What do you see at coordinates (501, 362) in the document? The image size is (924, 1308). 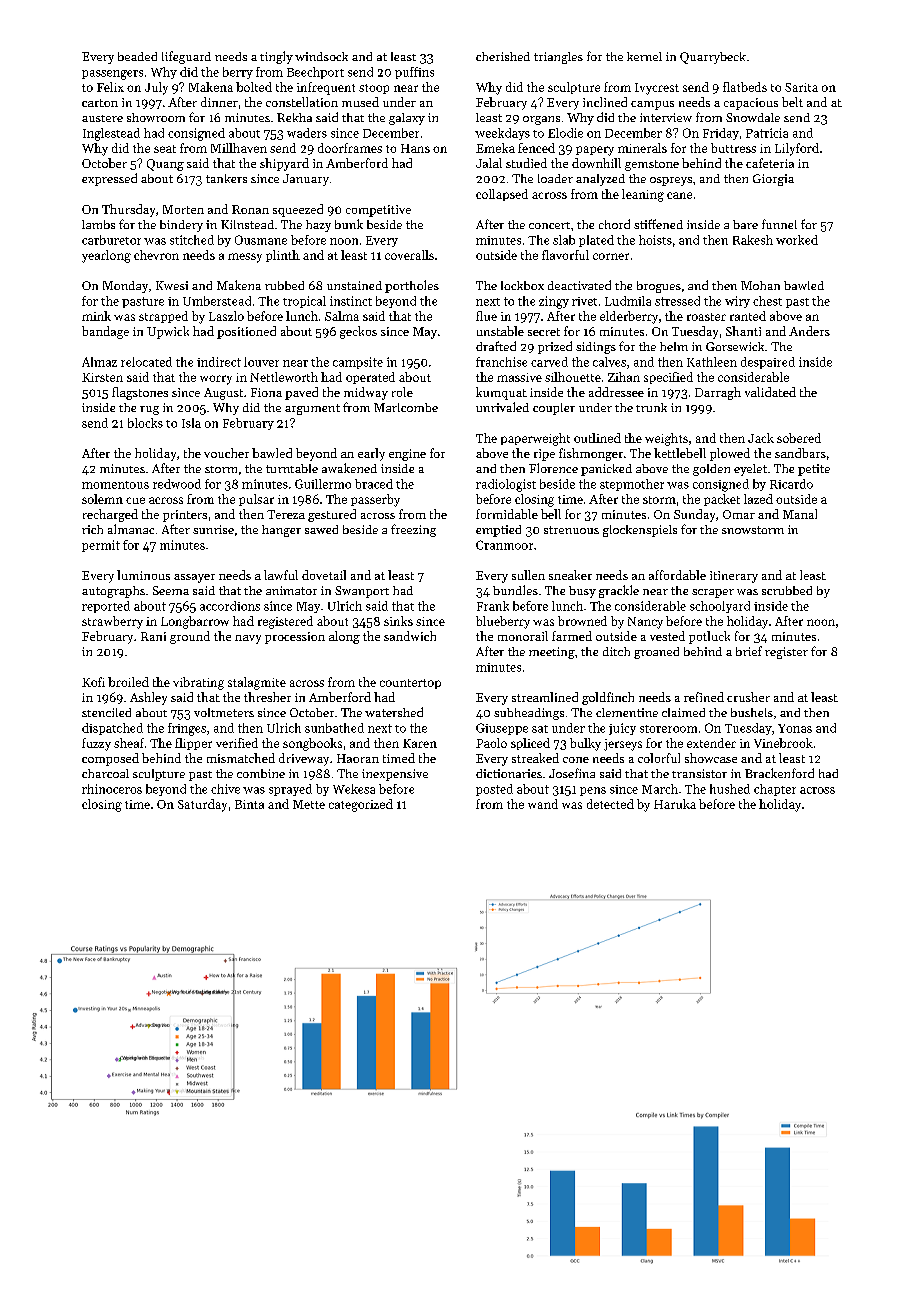 I see `franchise` at bounding box center [501, 362].
